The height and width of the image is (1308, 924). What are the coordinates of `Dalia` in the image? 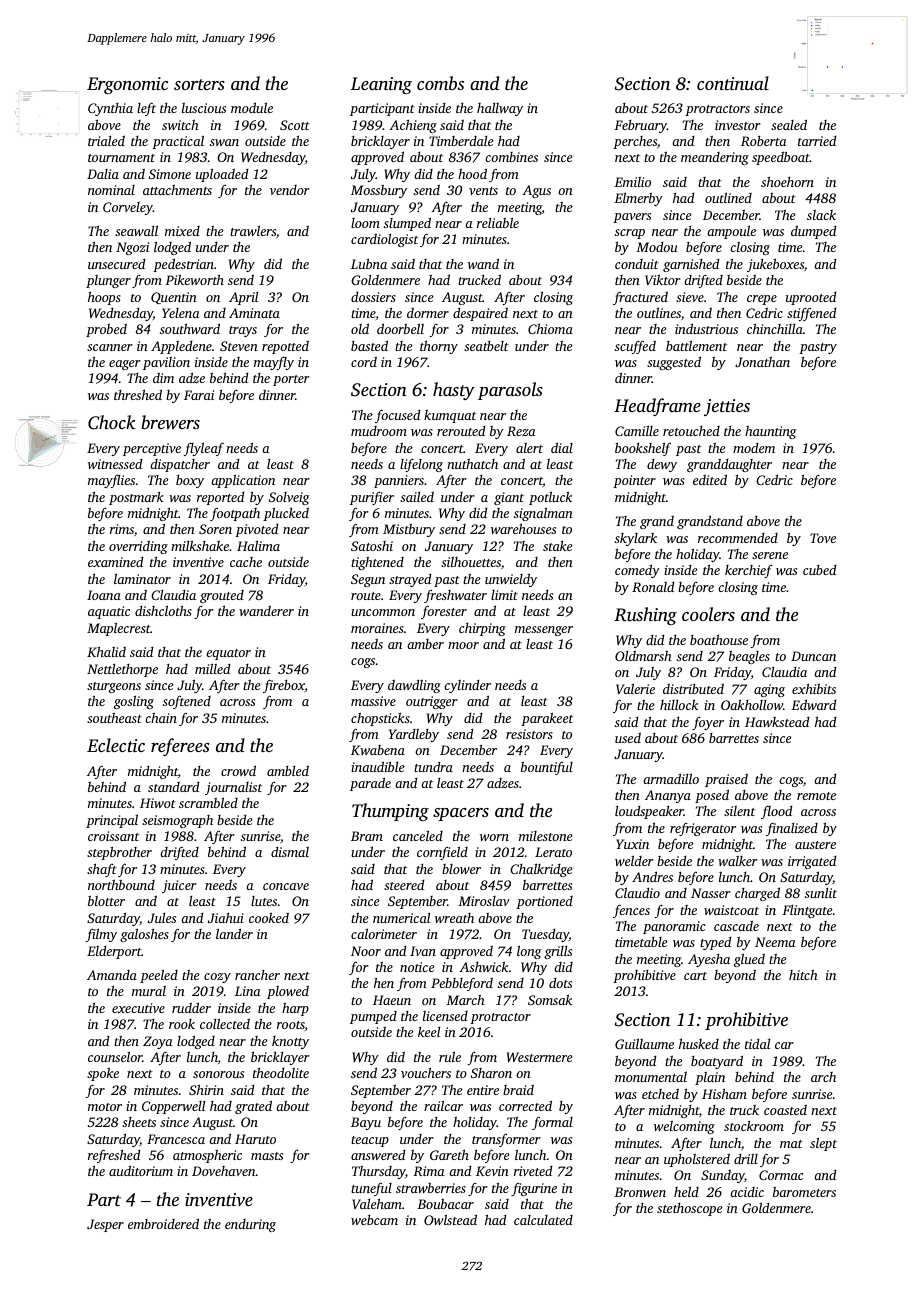 It's located at (103, 174).
